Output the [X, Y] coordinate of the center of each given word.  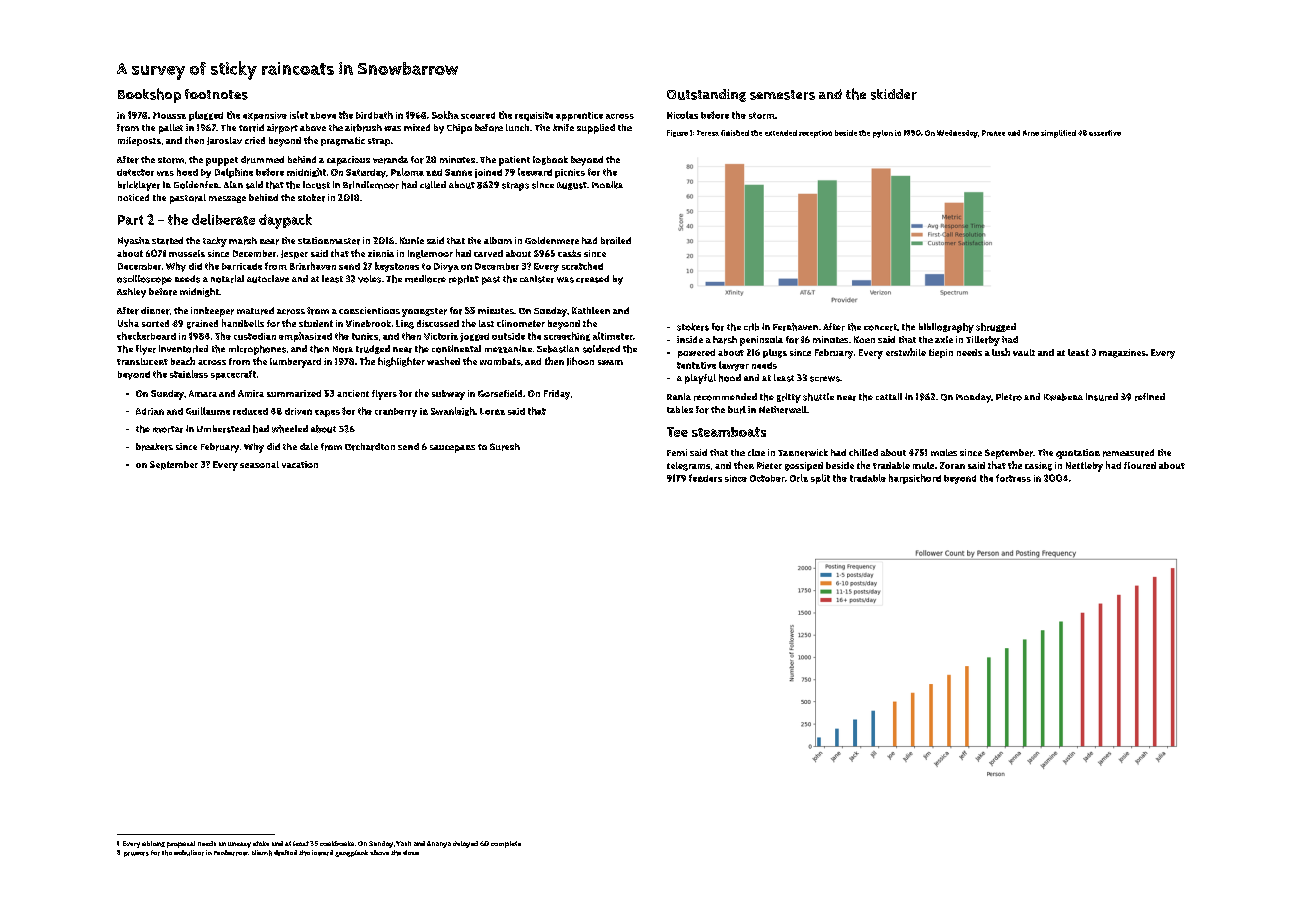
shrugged [996, 327]
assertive [1105, 133]
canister [537, 279]
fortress [1013, 478]
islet [299, 115]
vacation [300, 464]
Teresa [708, 133]
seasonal [259, 464]
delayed [465, 844]
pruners [136, 854]
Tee [677, 432]
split [820, 479]
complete [506, 844]
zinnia [381, 253]
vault [1024, 352]
